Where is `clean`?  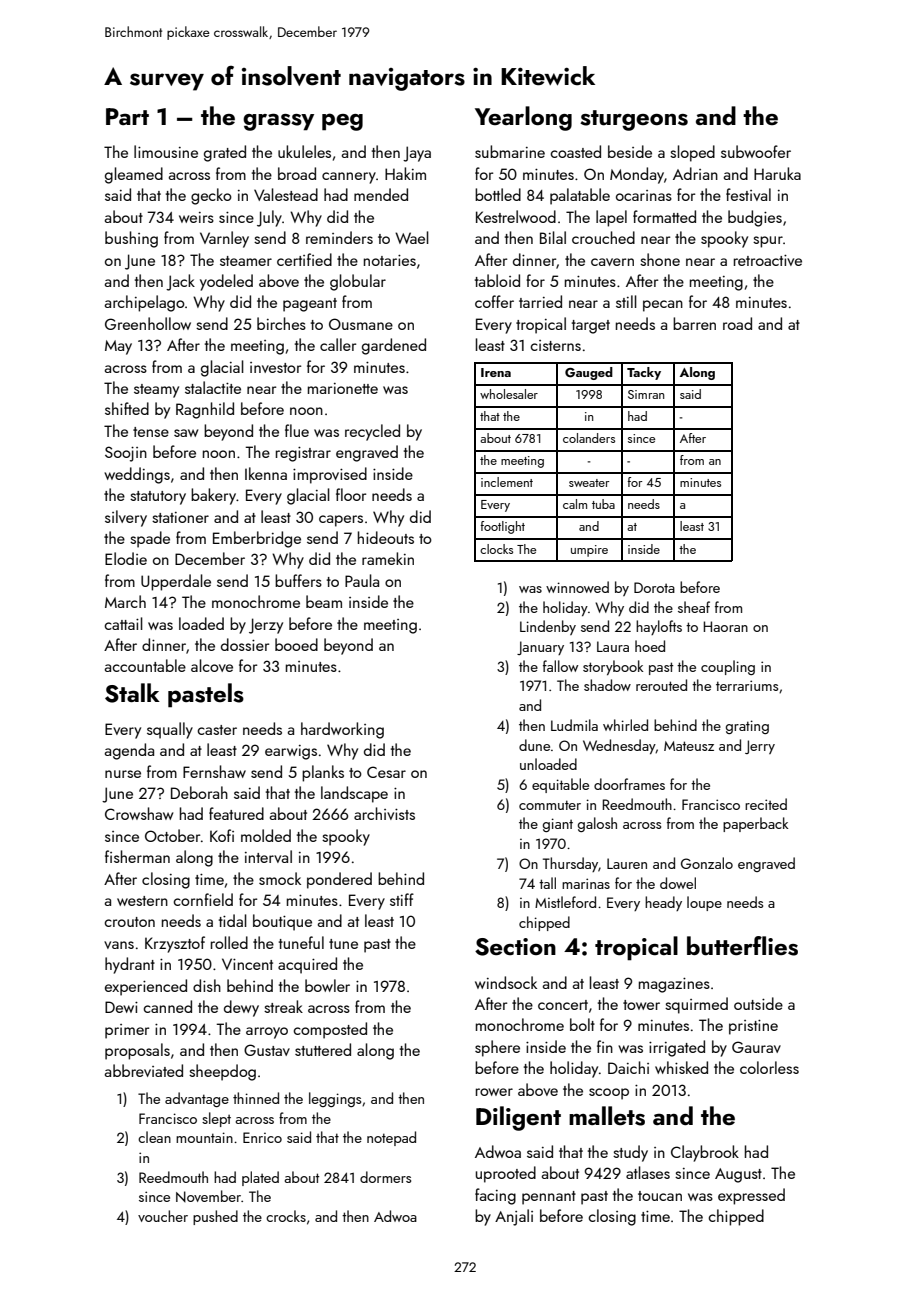
clean is located at coordinates (154, 1137).
